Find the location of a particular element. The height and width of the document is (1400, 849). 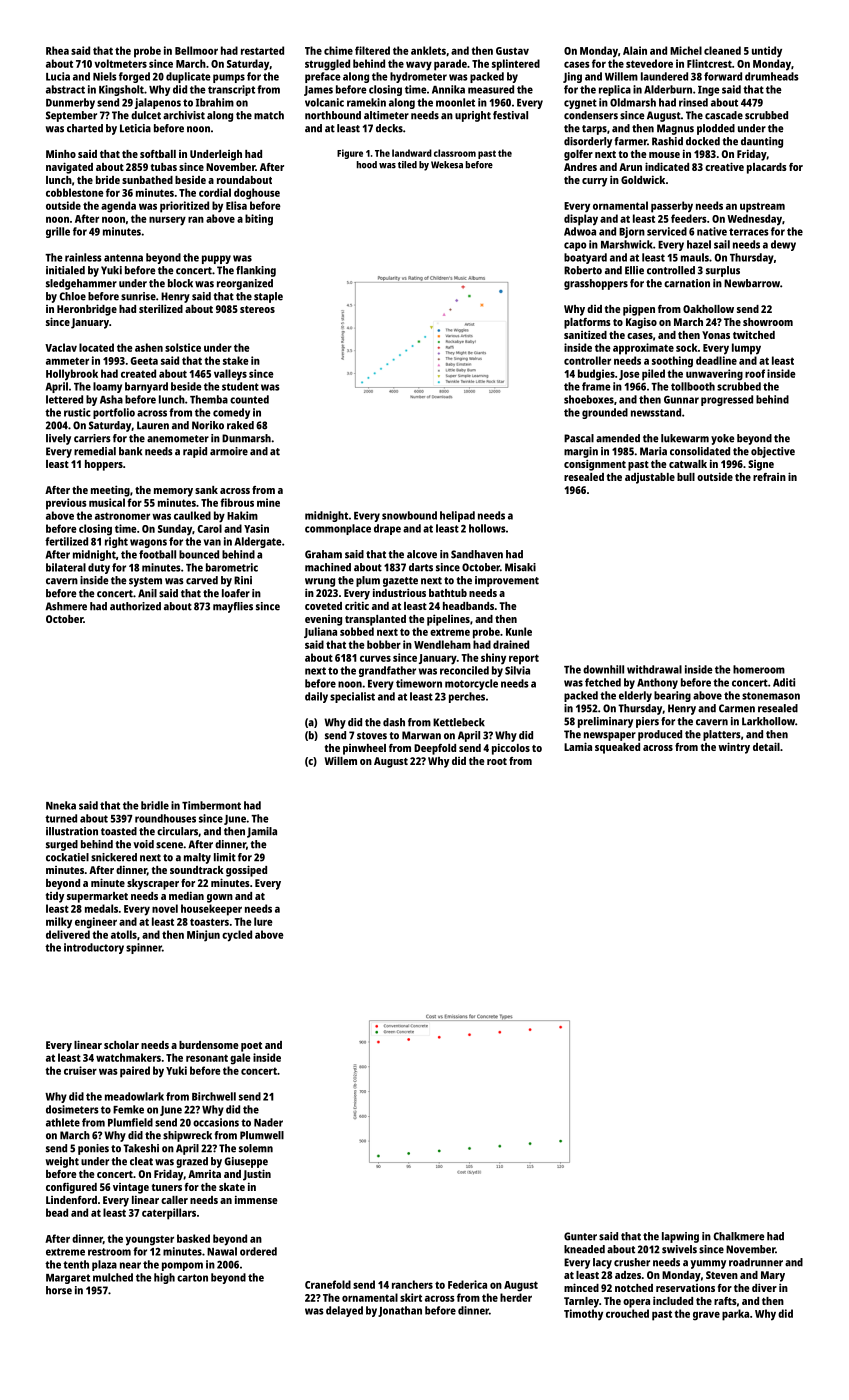

hood is located at coordinates (367, 165).
